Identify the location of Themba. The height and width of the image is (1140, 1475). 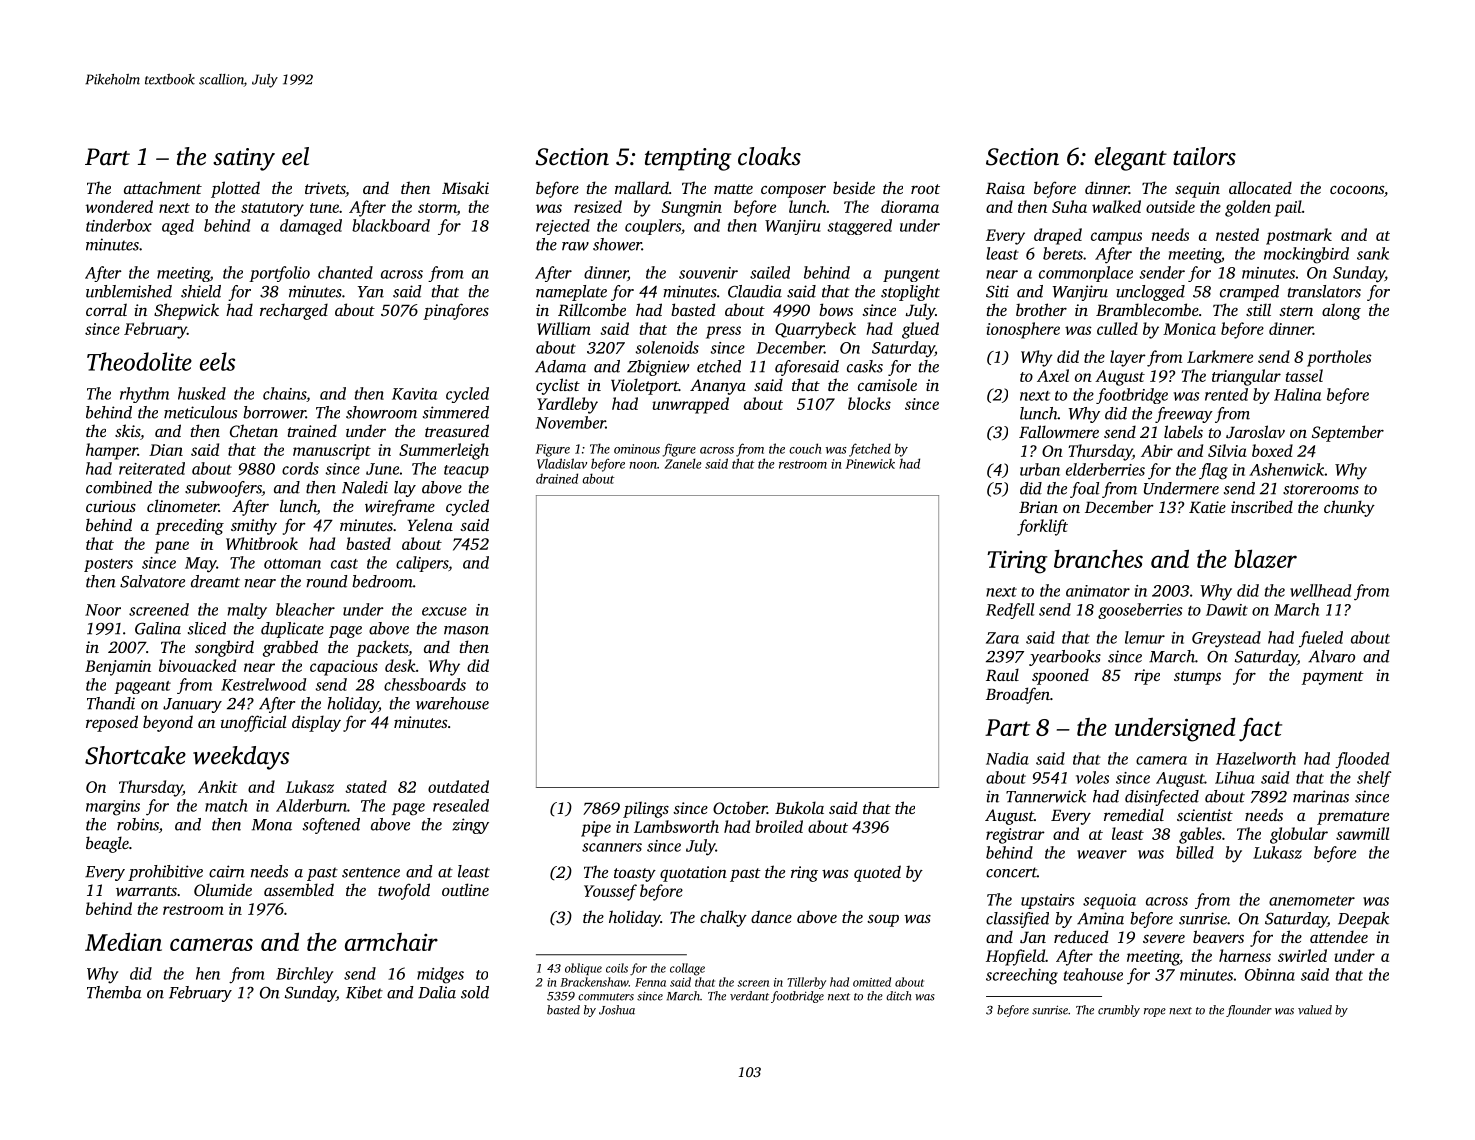
(114, 992).
